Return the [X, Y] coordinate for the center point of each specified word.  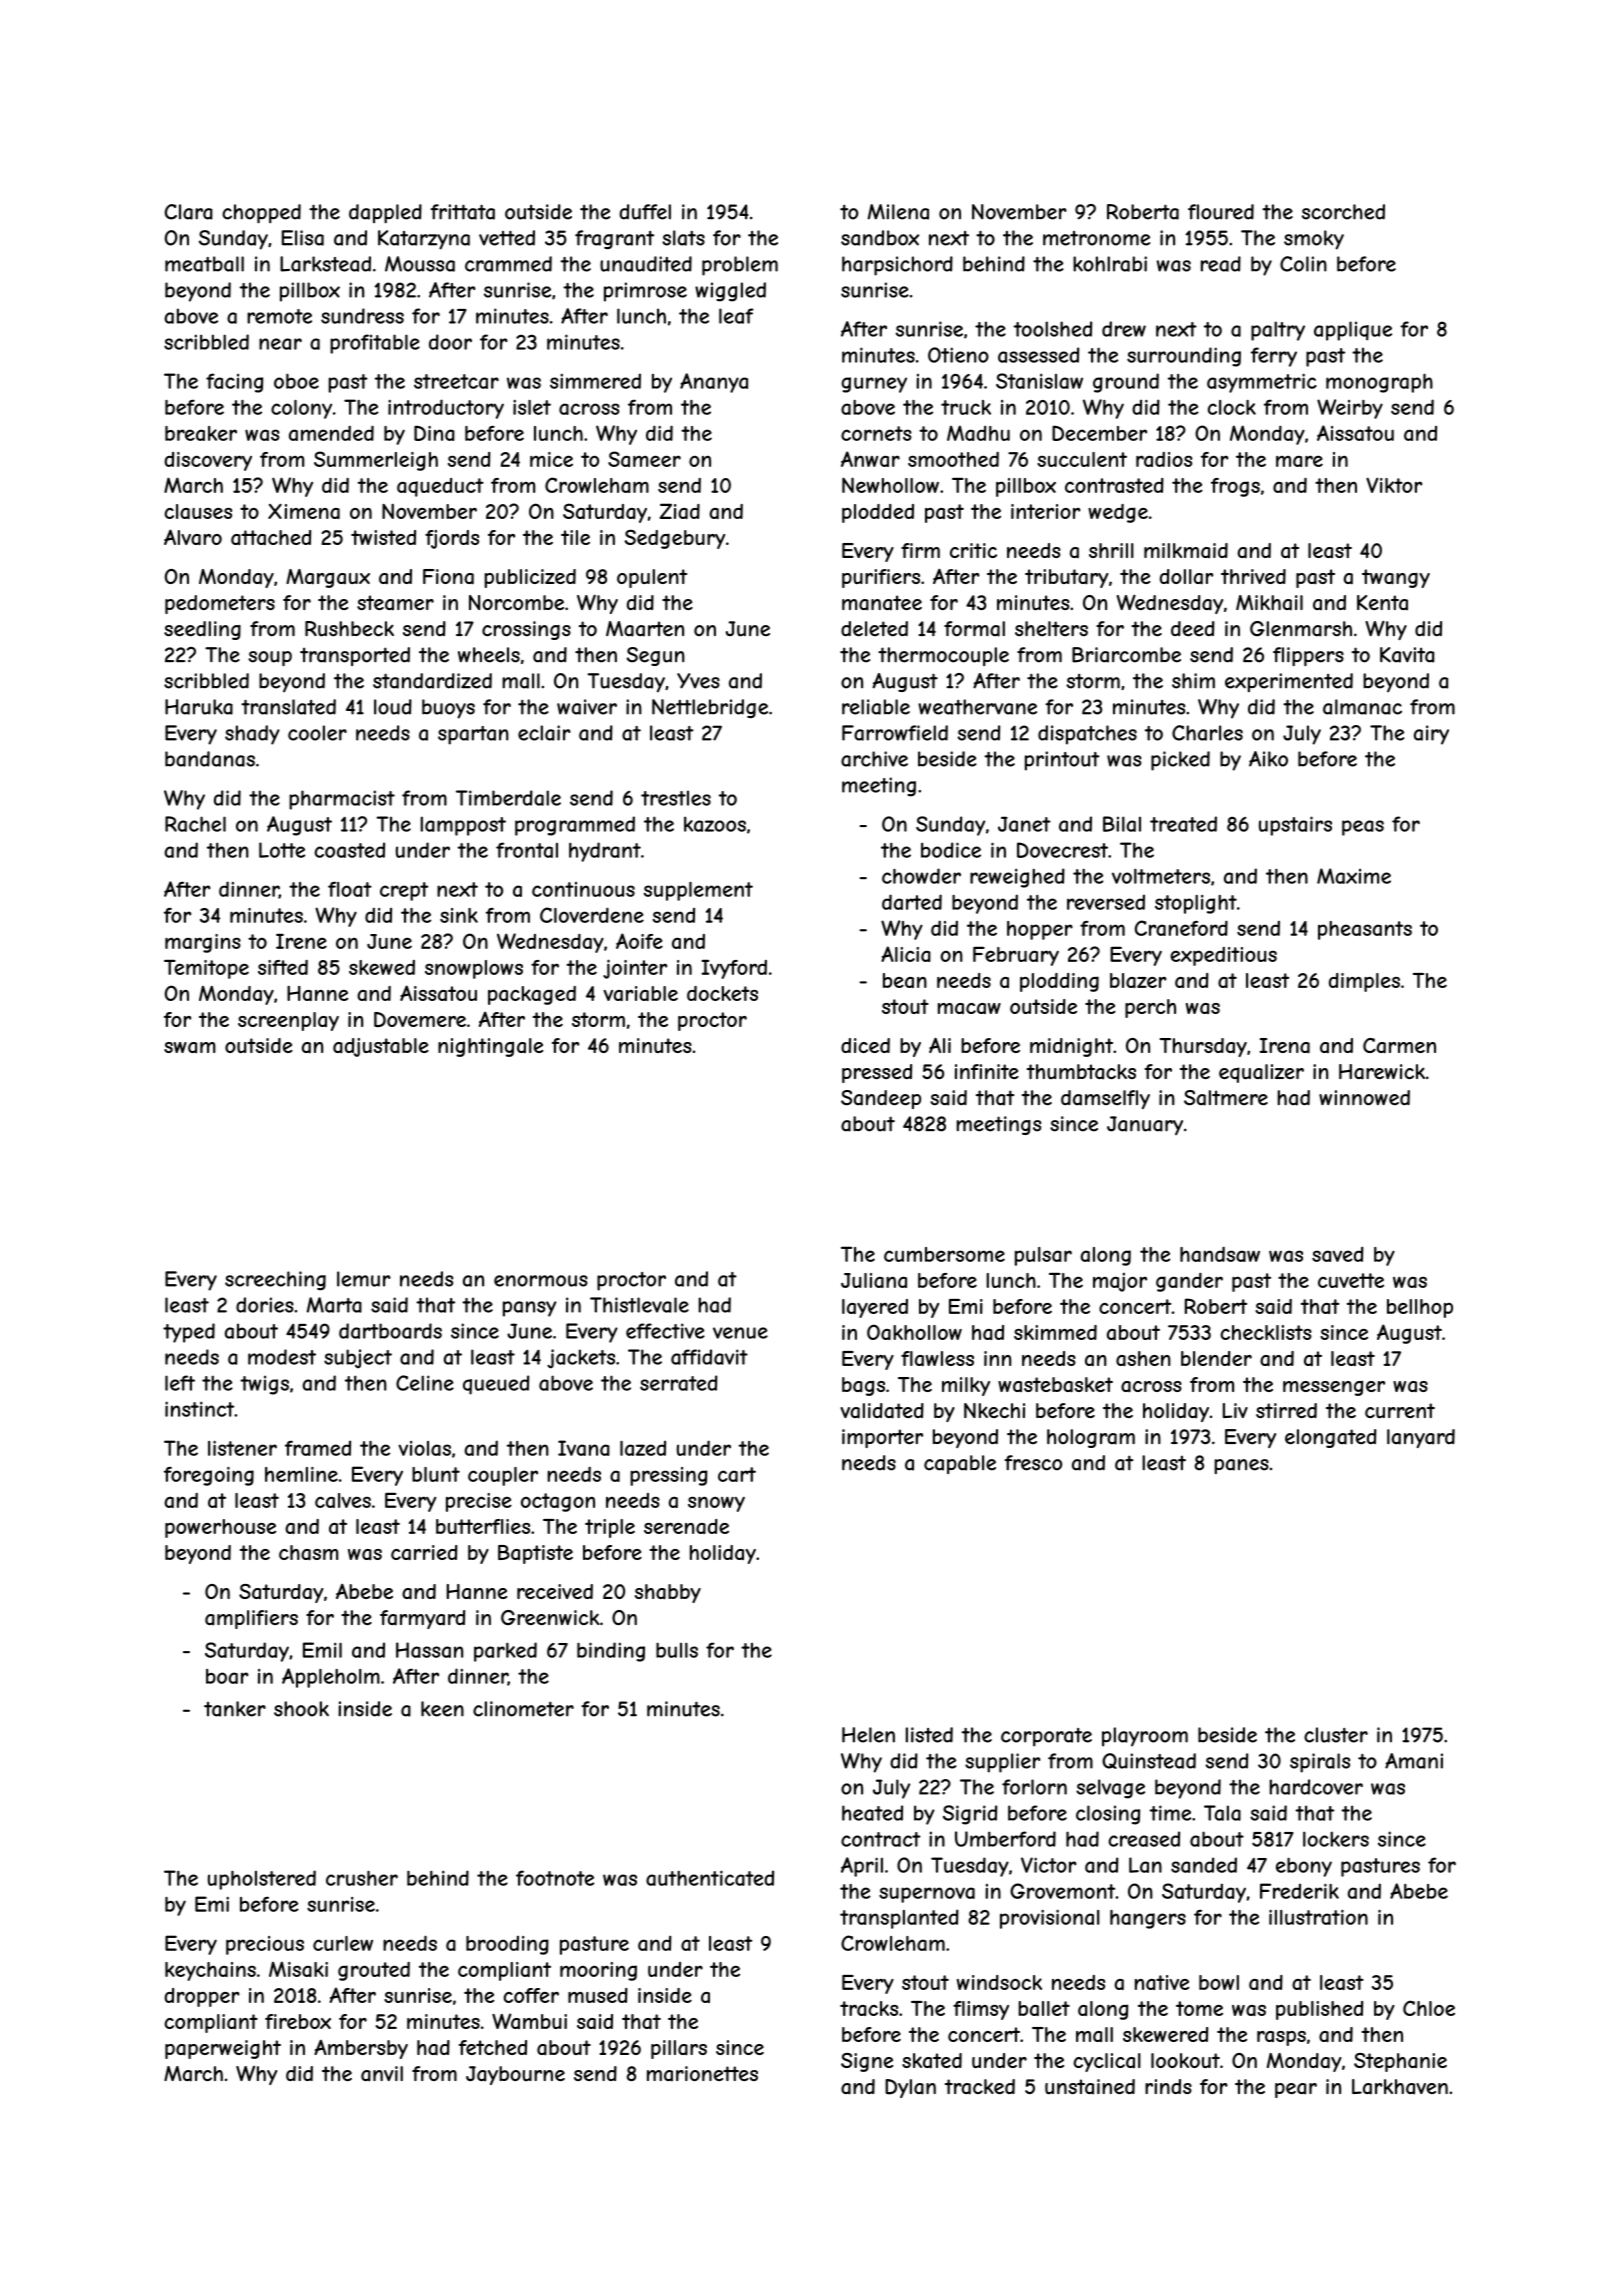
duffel [645, 212]
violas [424, 1448]
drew [1124, 329]
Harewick [1382, 1072]
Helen [868, 1735]
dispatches [1087, 735]
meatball [204, 264]
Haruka [199, 707]
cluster [1336, 1735]
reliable [876, 707]
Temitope [206, 969]
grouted [374, 1971]
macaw [969, 1008]
